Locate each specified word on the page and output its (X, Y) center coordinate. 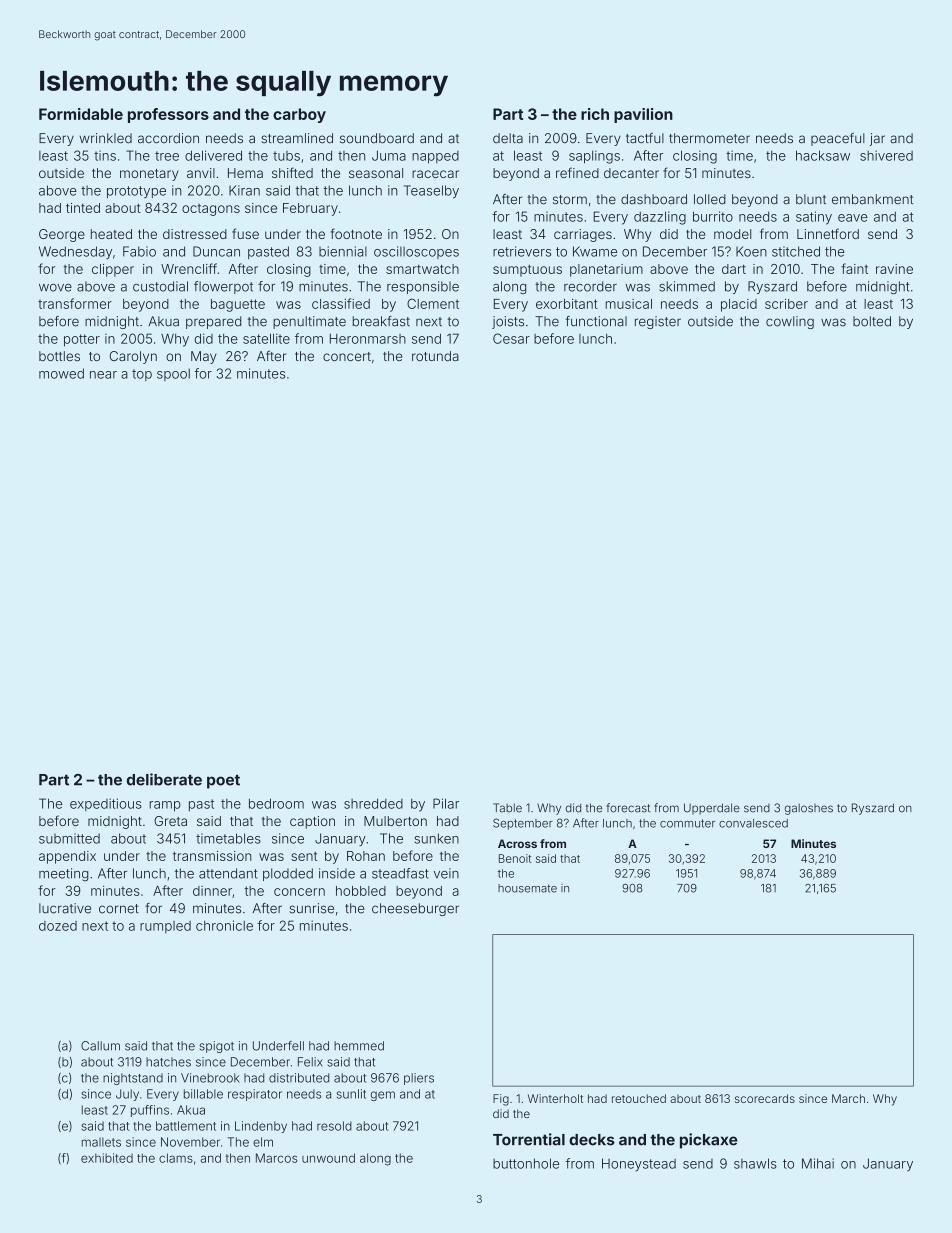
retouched (639, 1098)
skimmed (687, 286)
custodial (160, 286)
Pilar (446, 803)
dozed (58, 926)
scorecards (765, 1098)
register (658, 322)
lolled (710, 199)
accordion (168, 138)
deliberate (164, 779)
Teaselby (431, 191)
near (103, 375)
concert (347, 356)
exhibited (107, 1158)
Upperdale (712, 809)
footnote (356, 233)
